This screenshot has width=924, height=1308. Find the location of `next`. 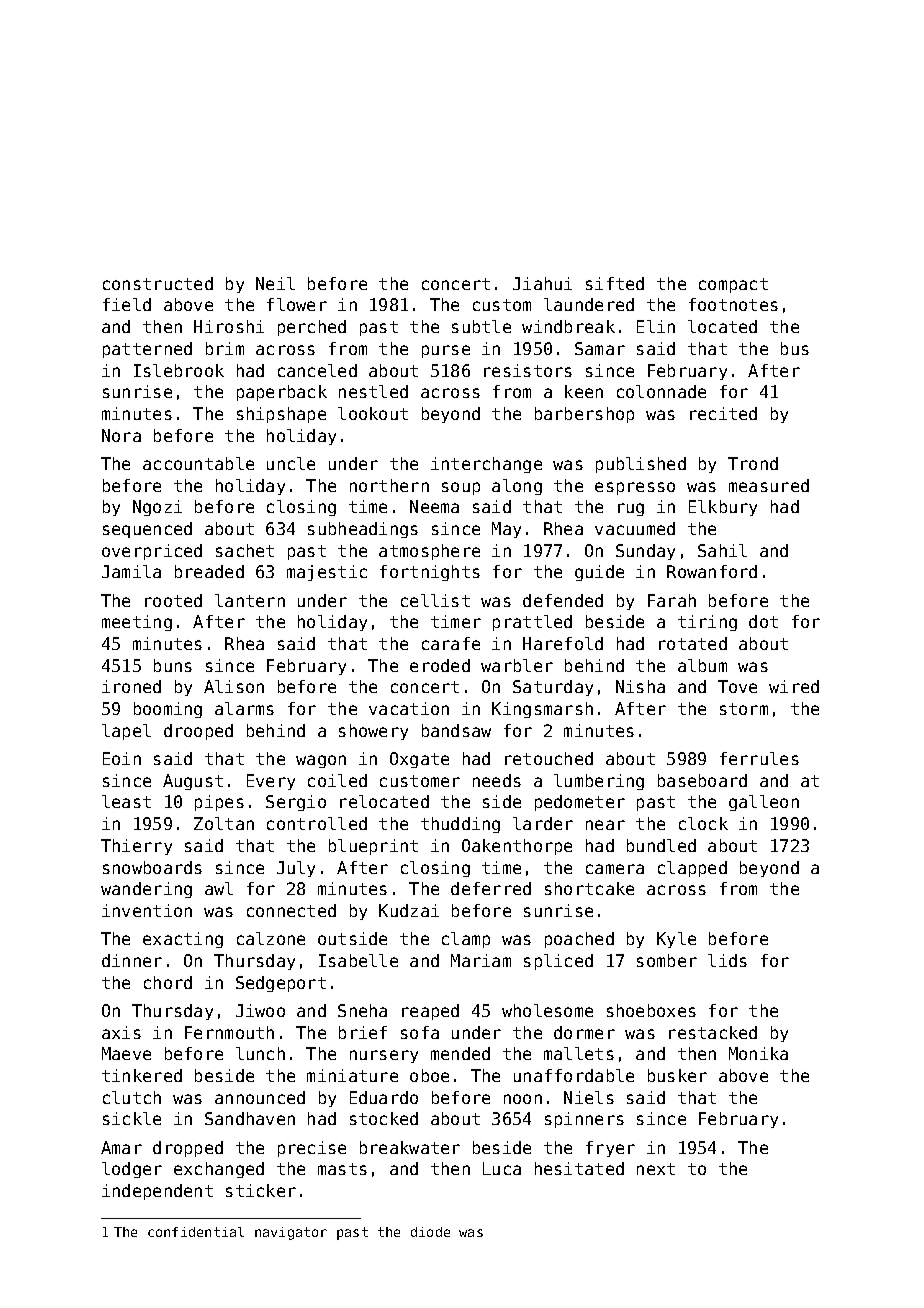

next is located at coordinates (656, 1169).
